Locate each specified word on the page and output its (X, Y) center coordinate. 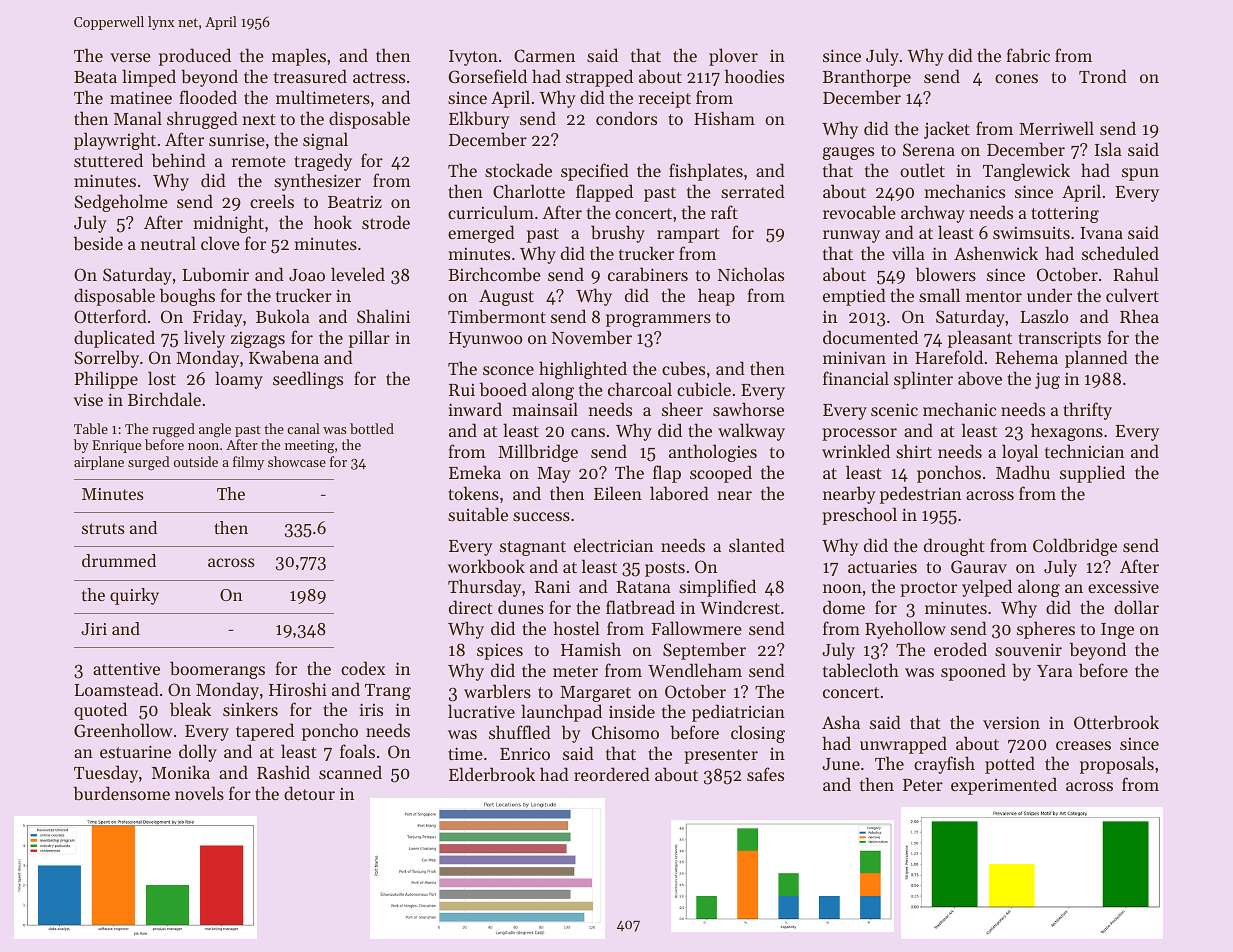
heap (716, 297)
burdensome (122, 793)
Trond (1103, 76)
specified (595, 172)
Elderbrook (492, 774)
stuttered (108, 160)
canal (303, 428)
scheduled (1120, 253)
